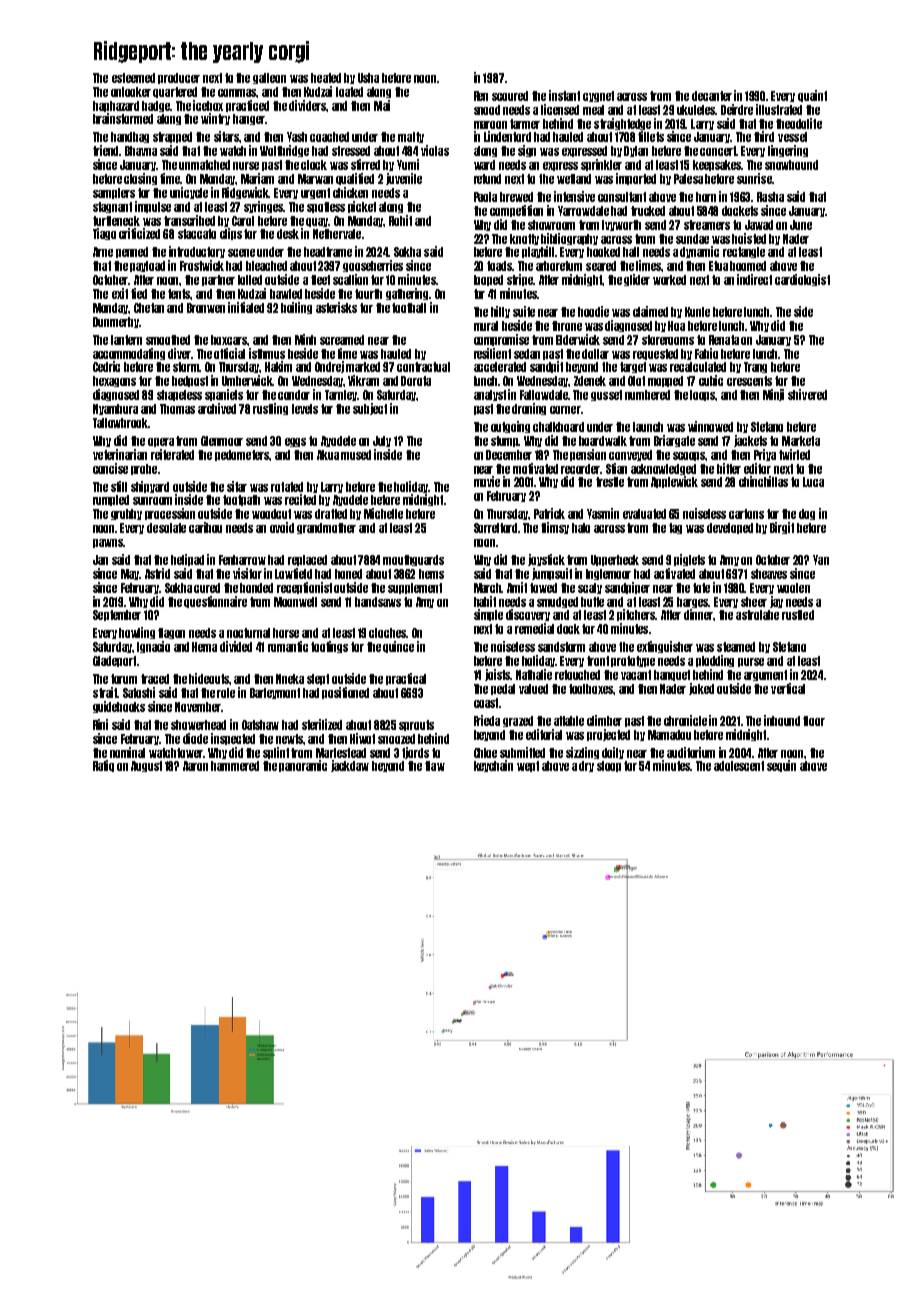  What do you see at coordinates (100, 724) in the page?
I see `Rini` at bounding box center [100, 724].
